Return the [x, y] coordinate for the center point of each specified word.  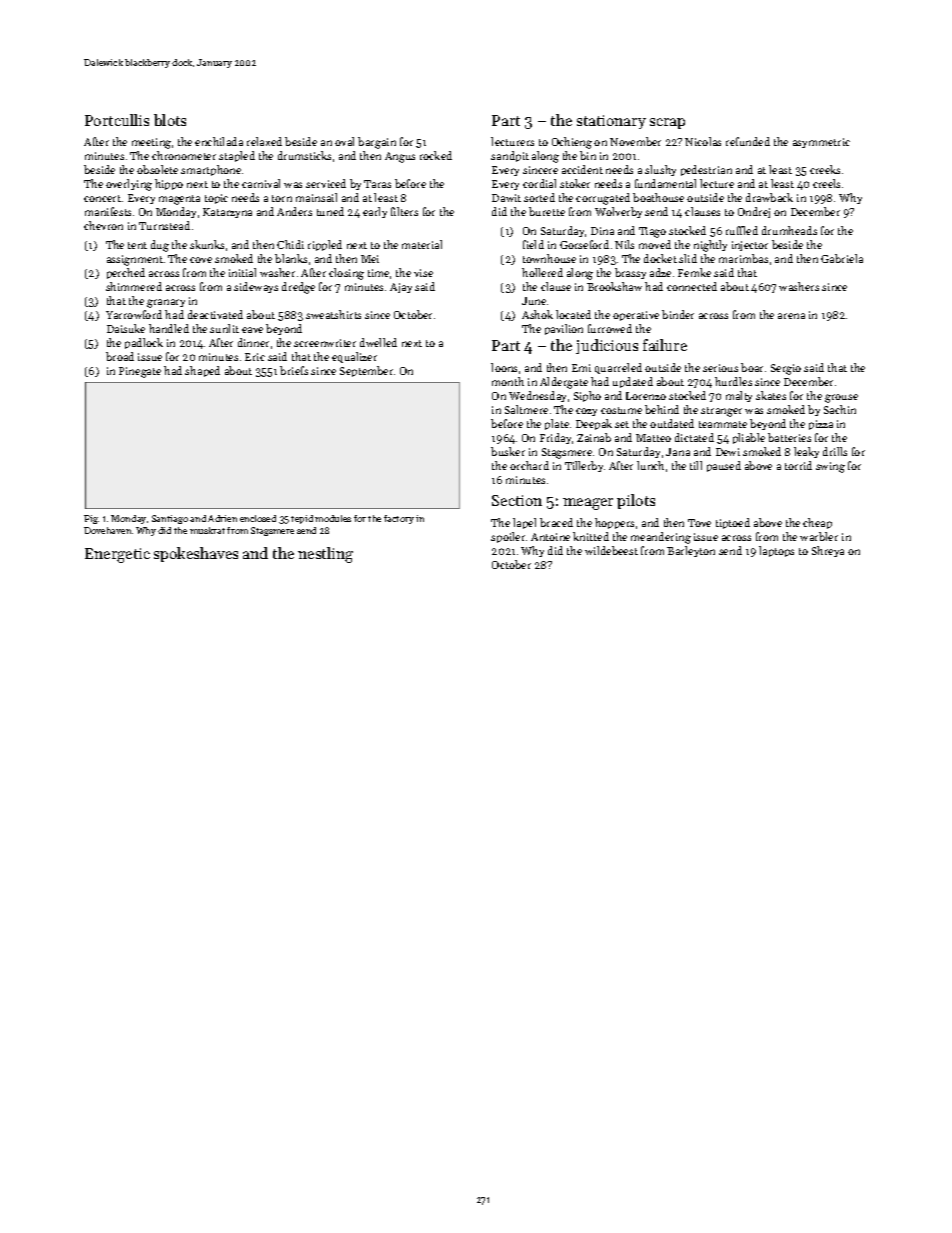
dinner [253, 342]
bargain [377, 143]
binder [678, 314]
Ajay [401, 288]
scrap [667, 123]
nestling [325, 555]
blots [170, 120]
